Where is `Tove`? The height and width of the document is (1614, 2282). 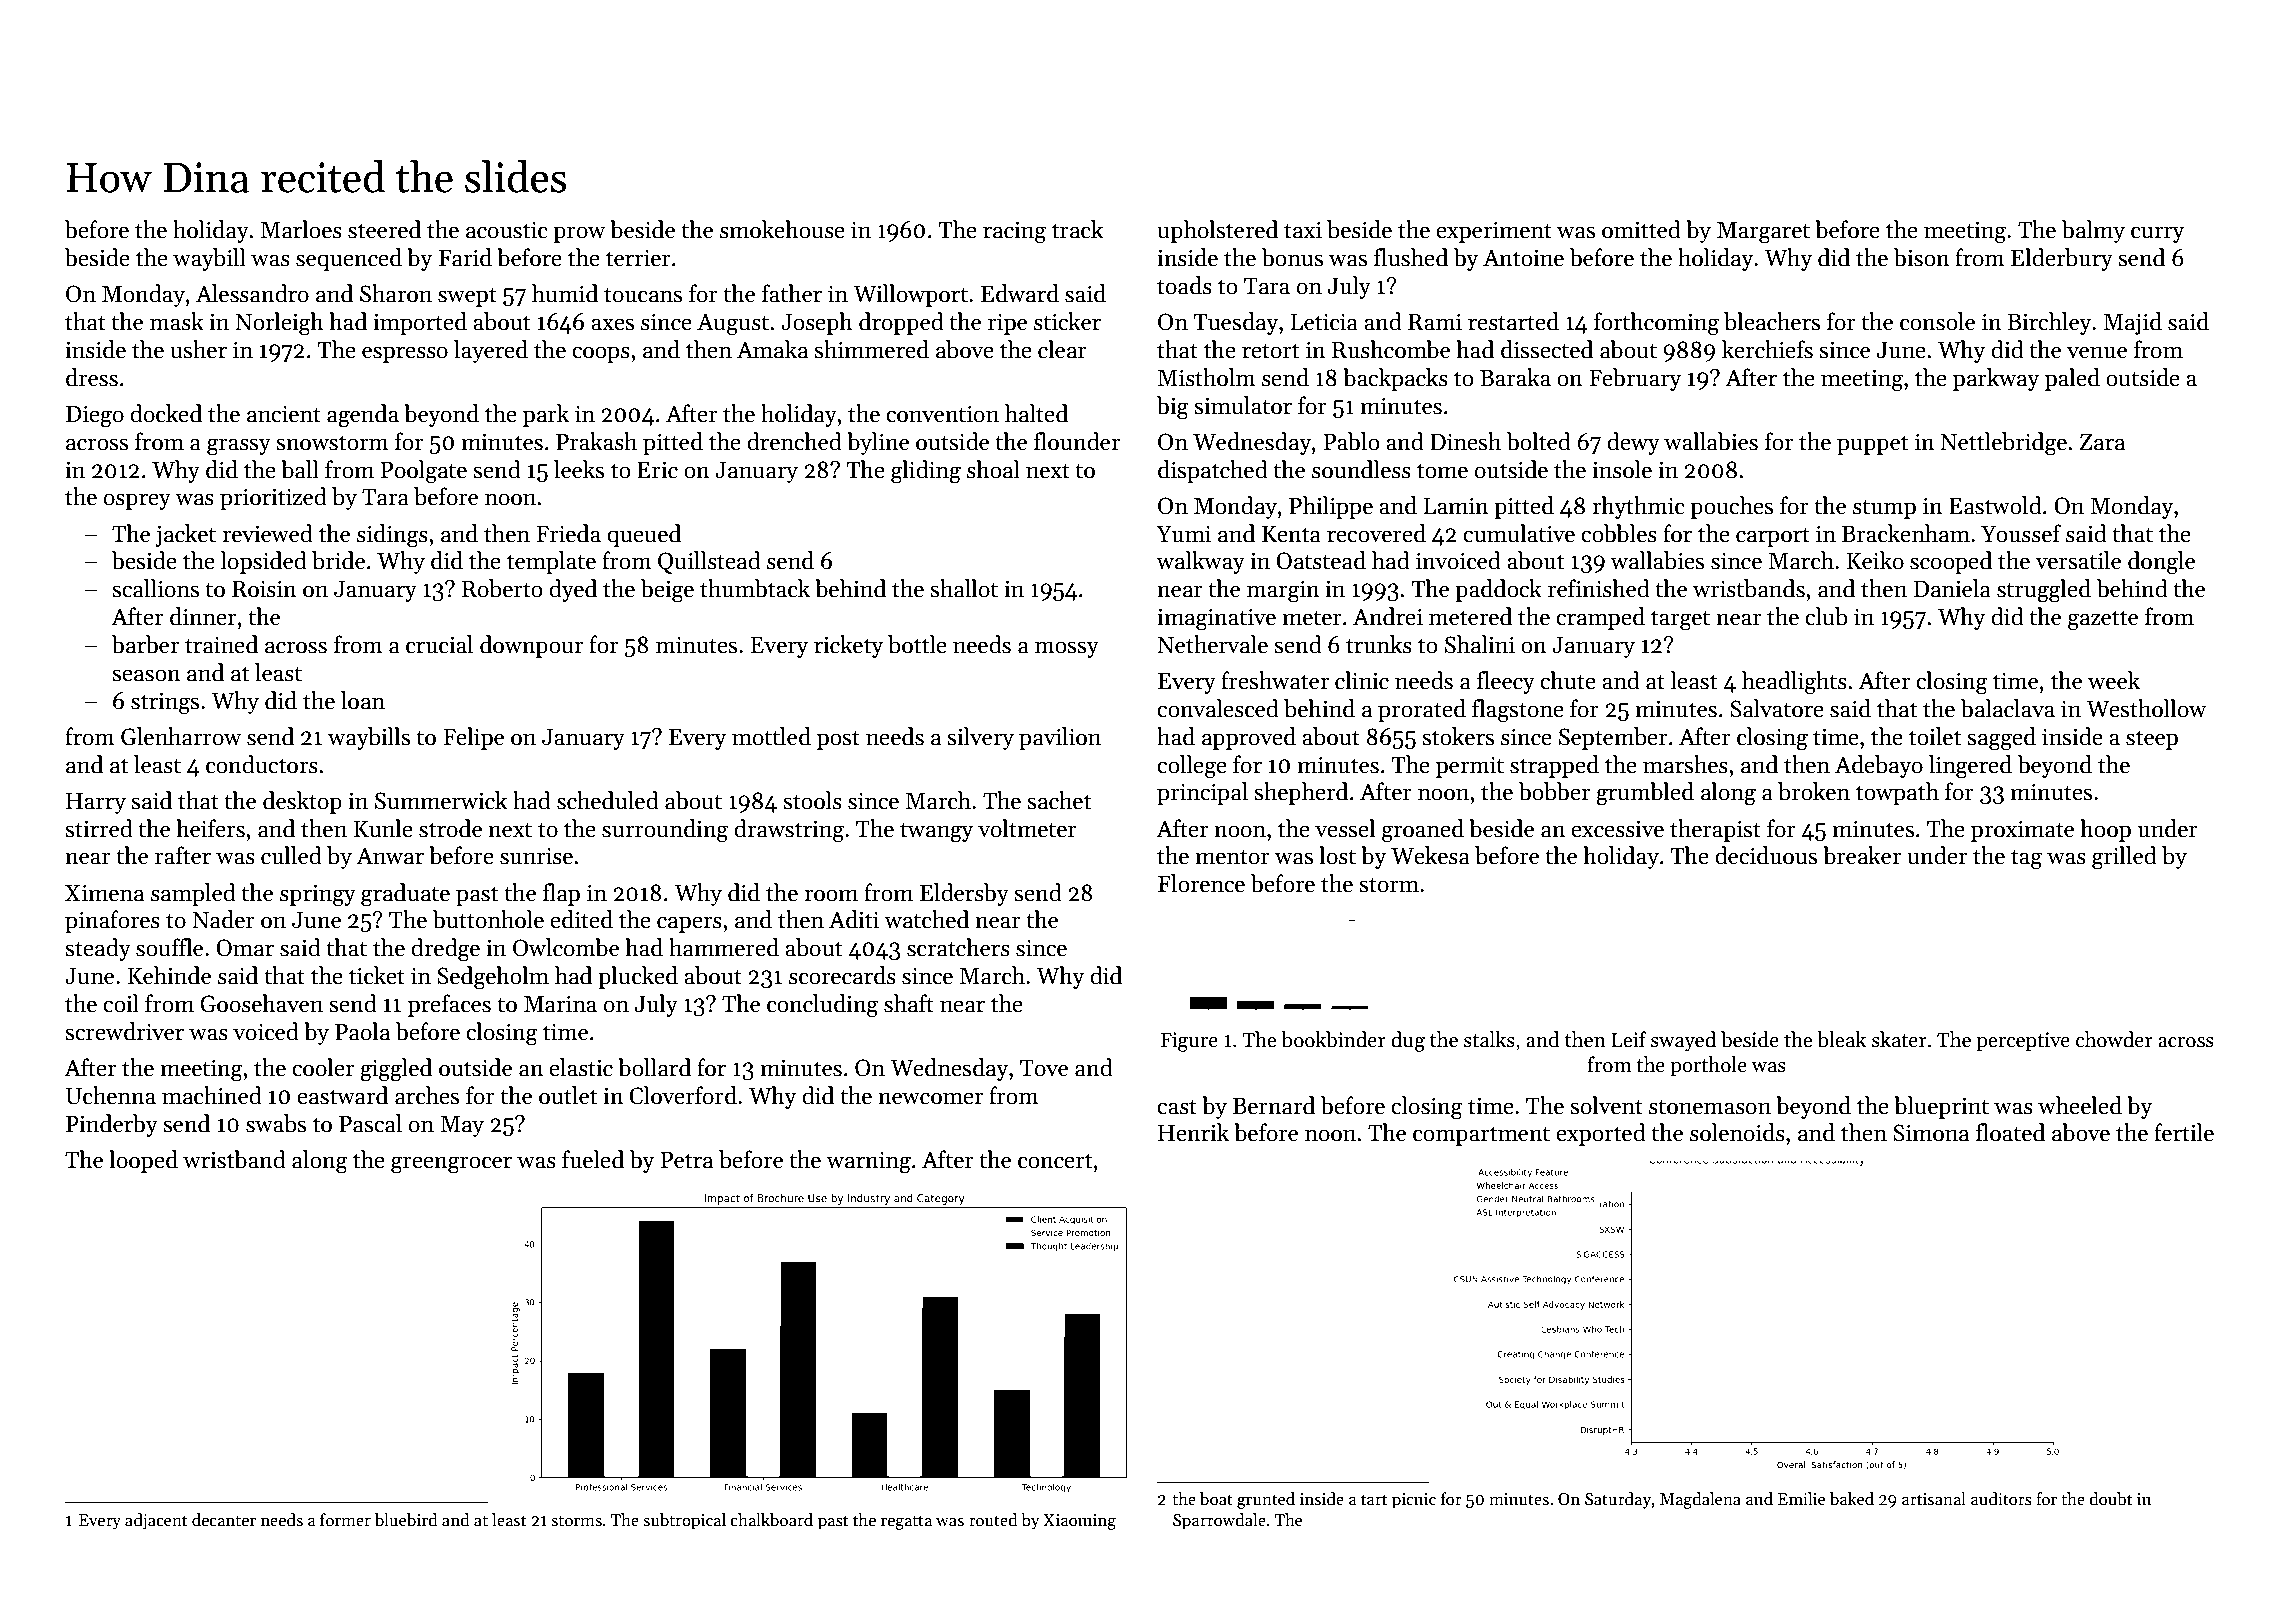
Tove is located at coordinates (1044, 1068).
